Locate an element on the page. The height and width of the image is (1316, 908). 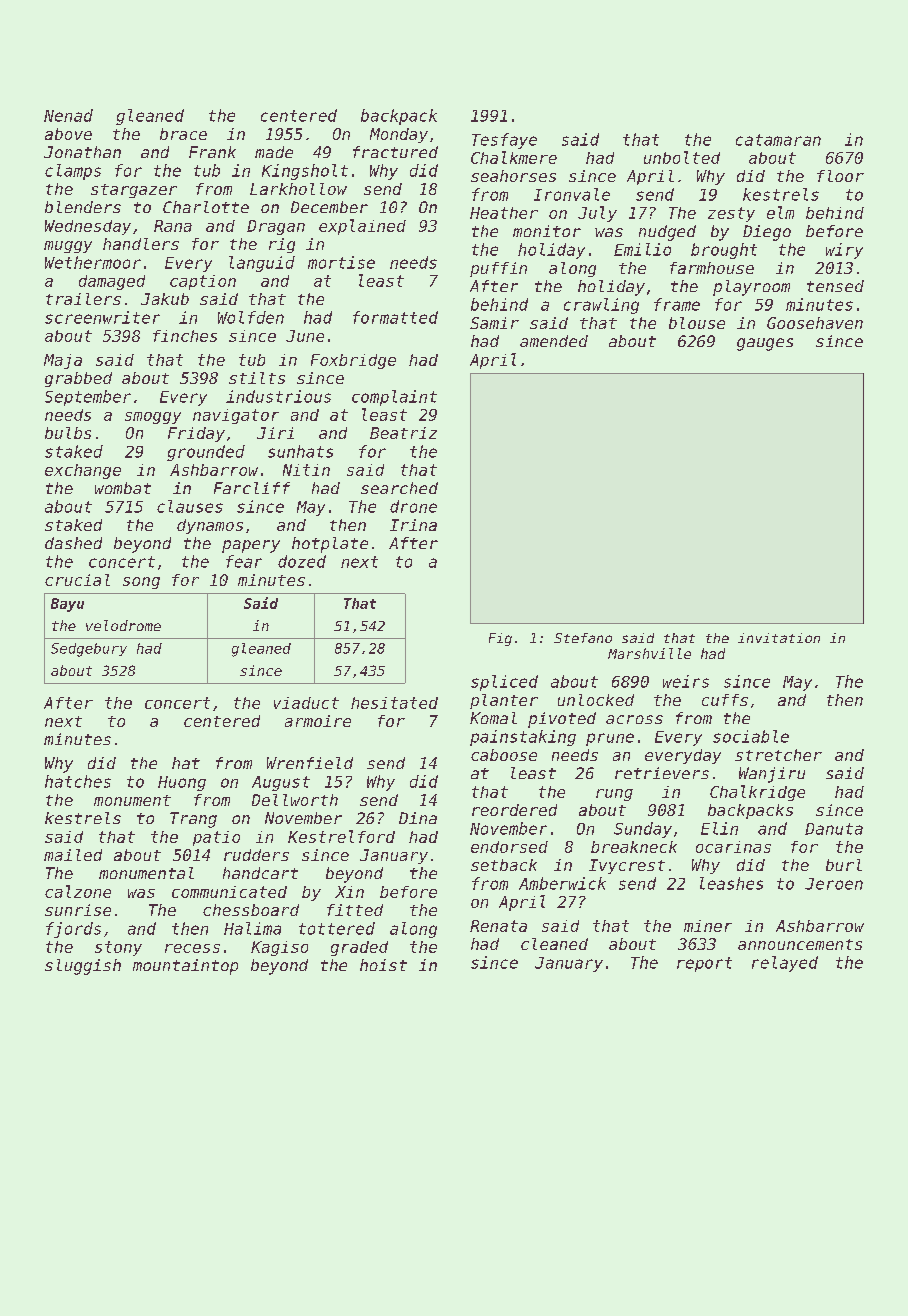
sluggish is located at coordinates (83, 967).
